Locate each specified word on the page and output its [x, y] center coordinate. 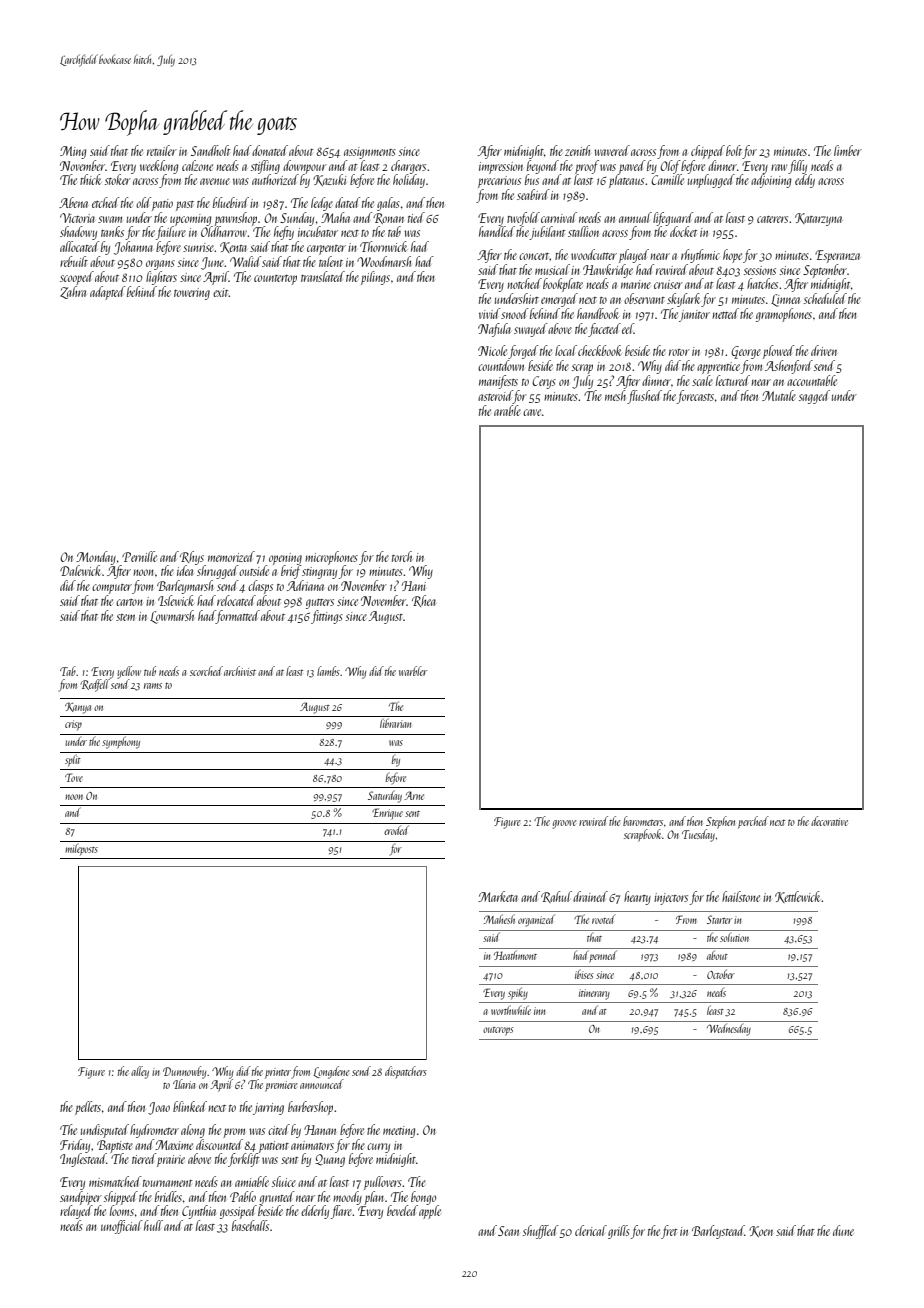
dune [843, 1230]
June [213, 263]
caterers [772, 219]
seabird [533, 194]
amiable [252, 1181]
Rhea [424, 601]
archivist [240, 671]
